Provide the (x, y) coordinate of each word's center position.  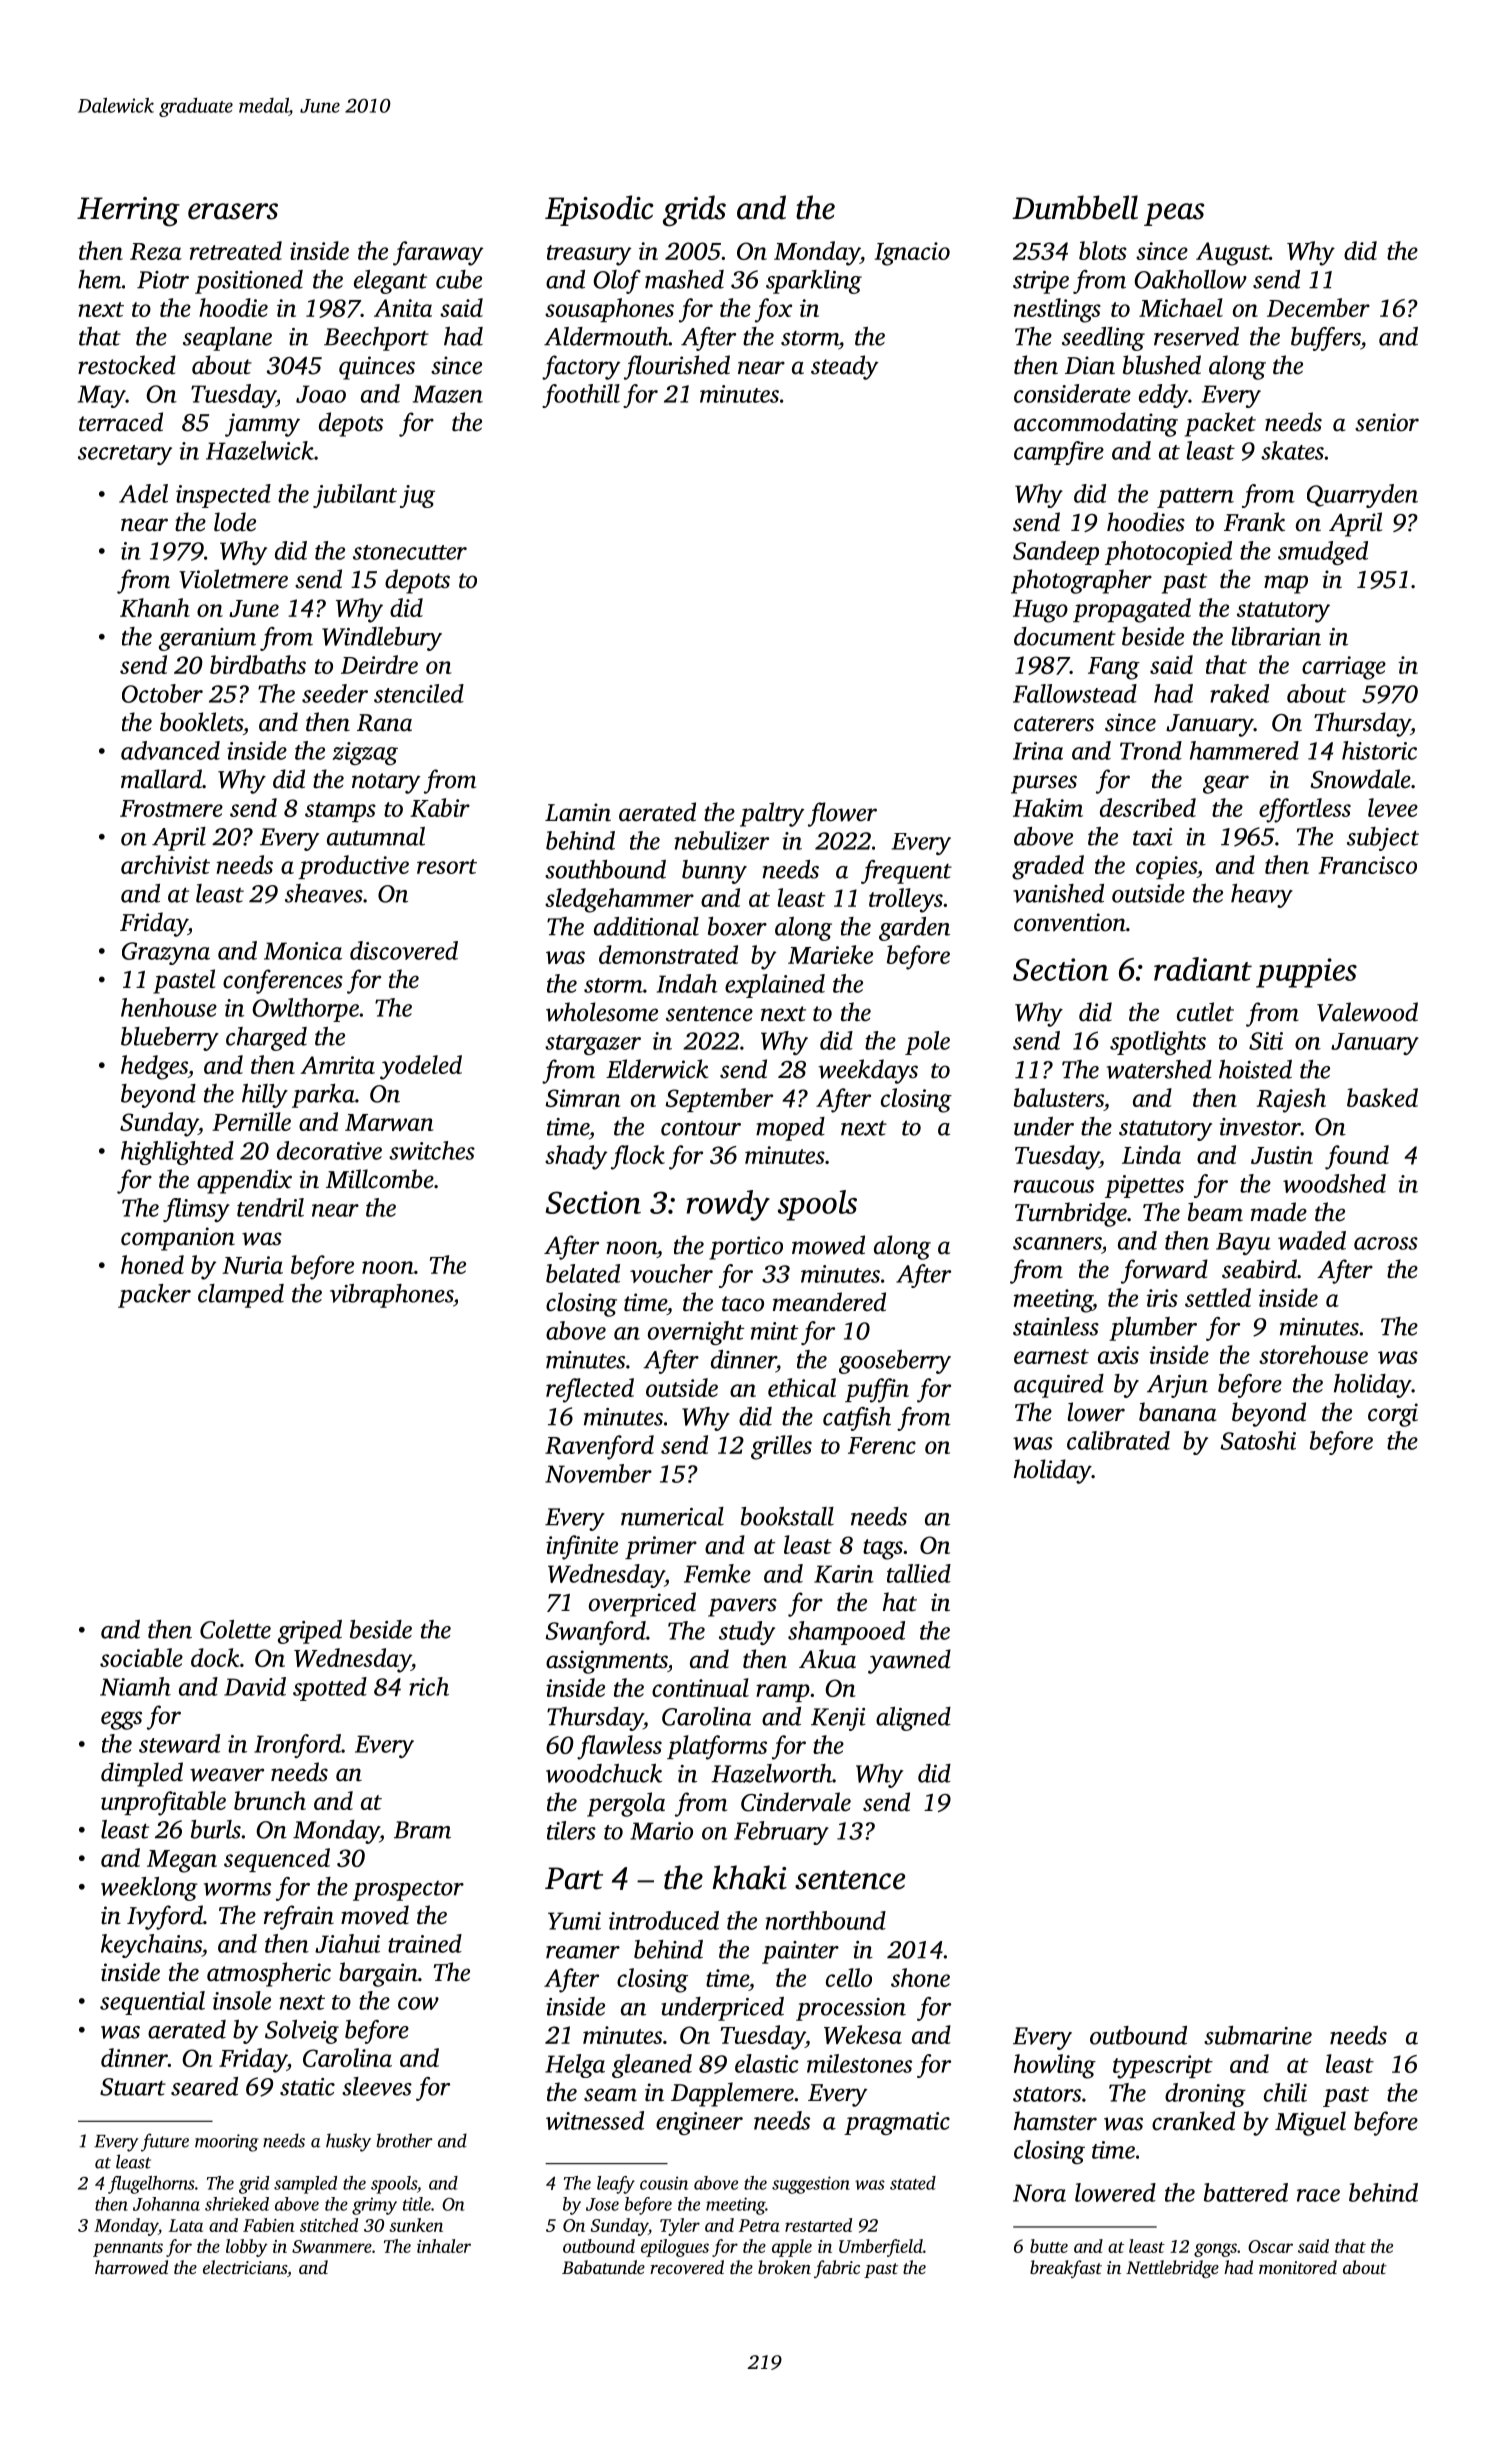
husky (348, 2142)
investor (1260, 1127)
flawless (619, 1747)
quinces (377, 368)
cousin (664, 2183)
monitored (1298, 2267)
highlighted (177, 1153)
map (1286, 584)
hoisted (1255, 1069)
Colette (235, 1629)
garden (914, 929)
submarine (1258, 2035)
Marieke (830, 954)
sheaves (324, 893)
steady (845, 367)
